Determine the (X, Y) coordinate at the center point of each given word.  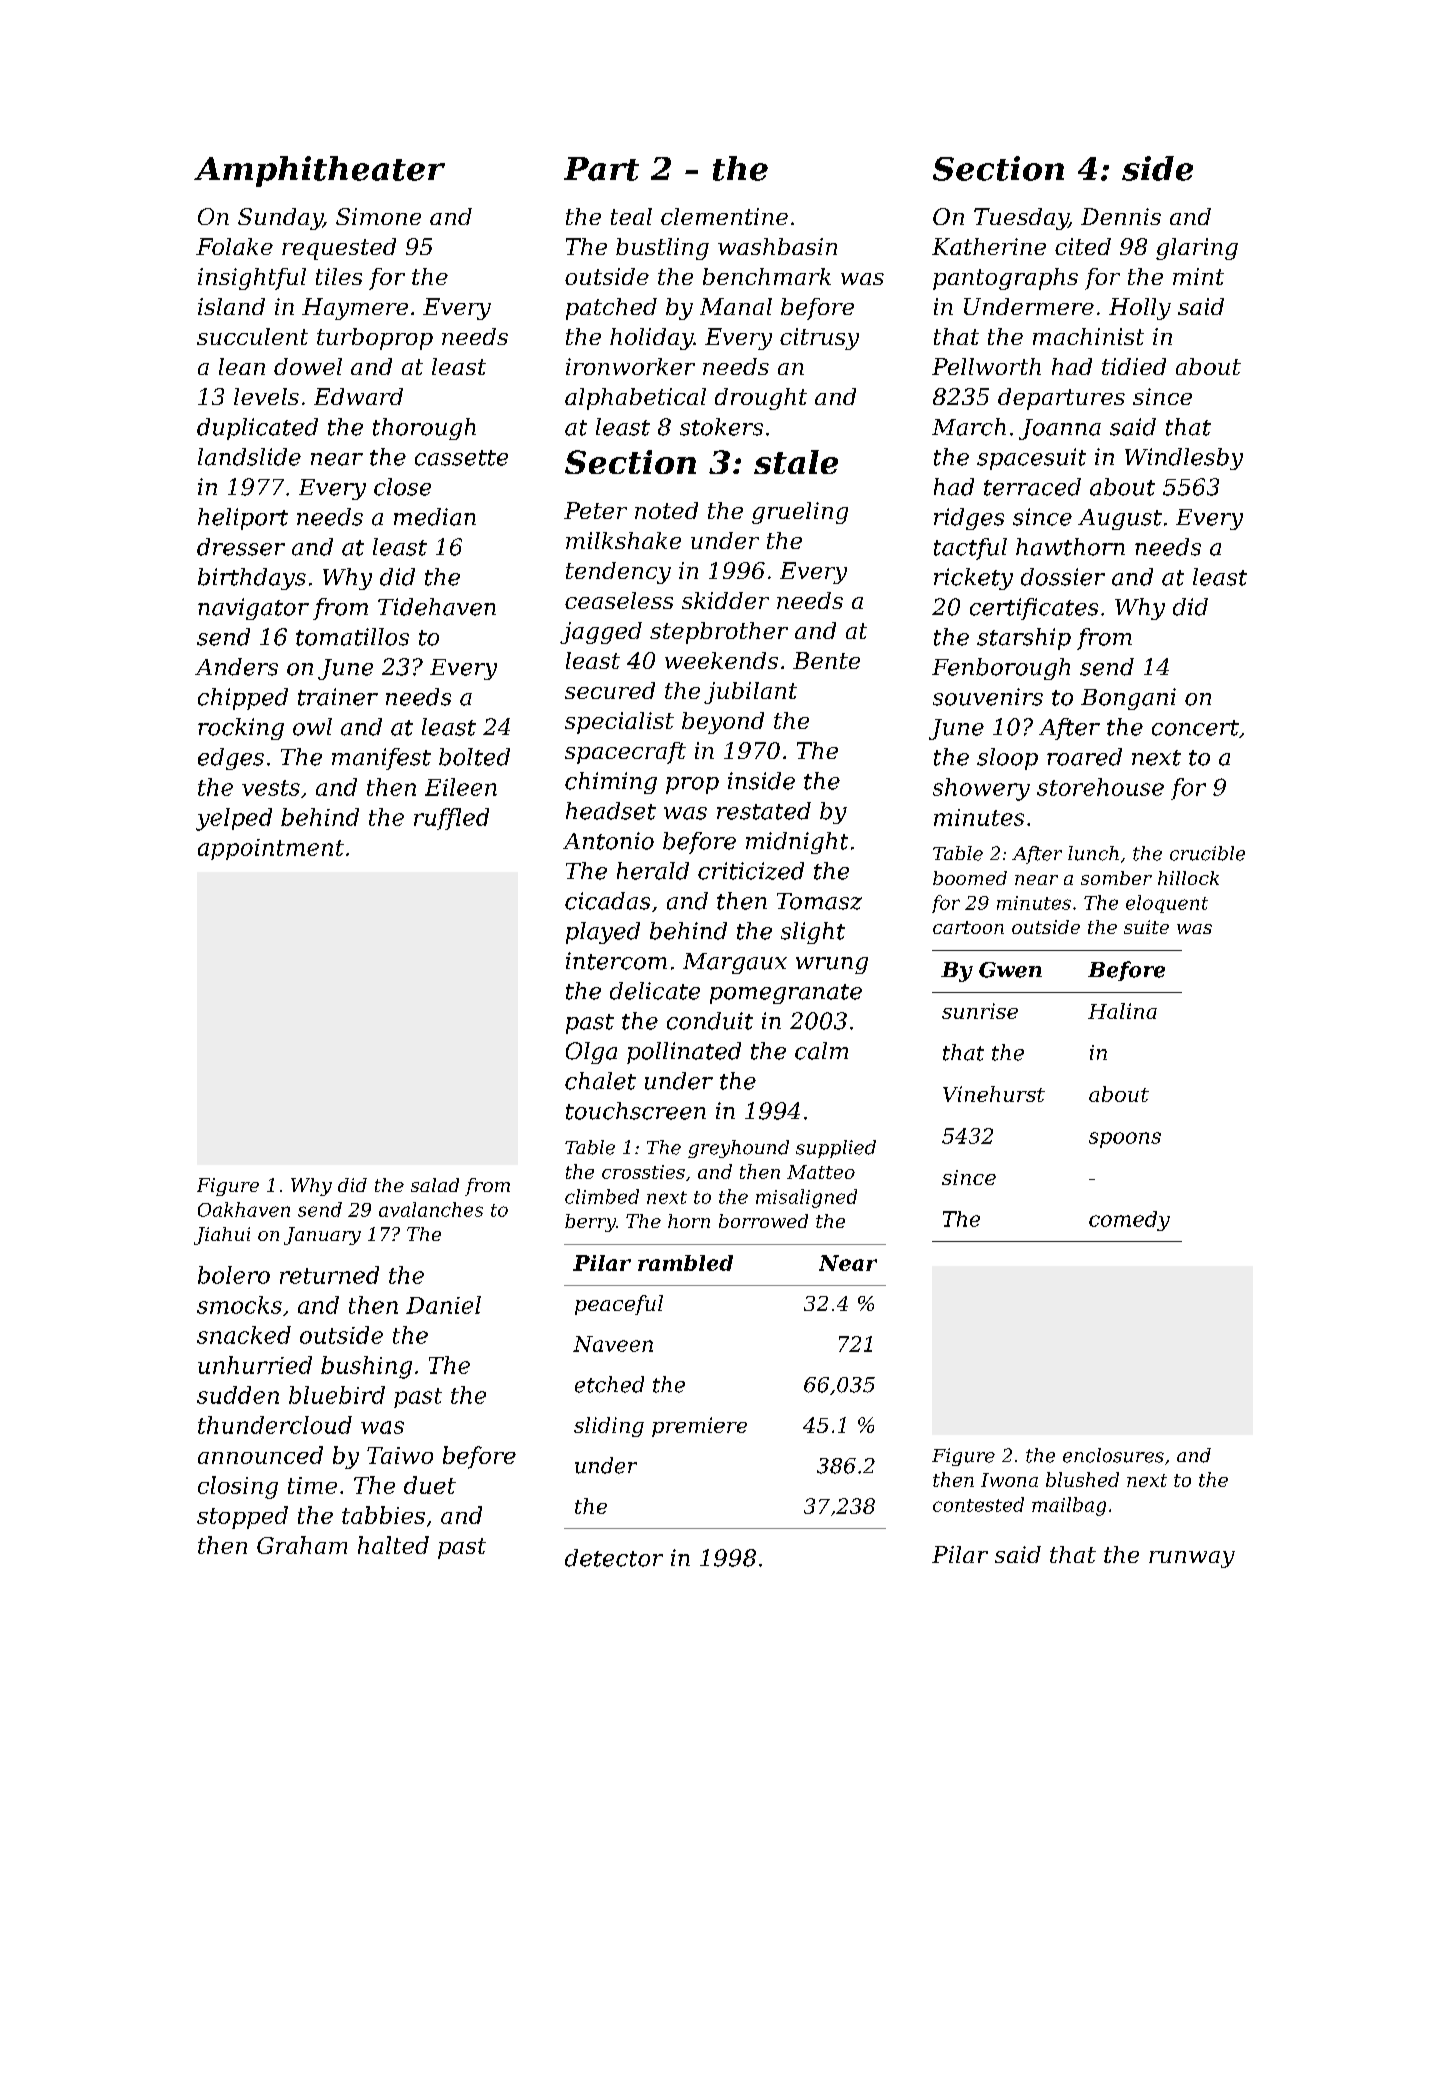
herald (653, 871)
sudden (238, 1395)
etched (609, 1384)
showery (981, 789)
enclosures (1113, 1455)
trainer (338, 697)
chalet (600, 1081)
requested (339, 249)
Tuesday (1021, 219)
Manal (736, 306)
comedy (1129, 1221)
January (322, 1236)
